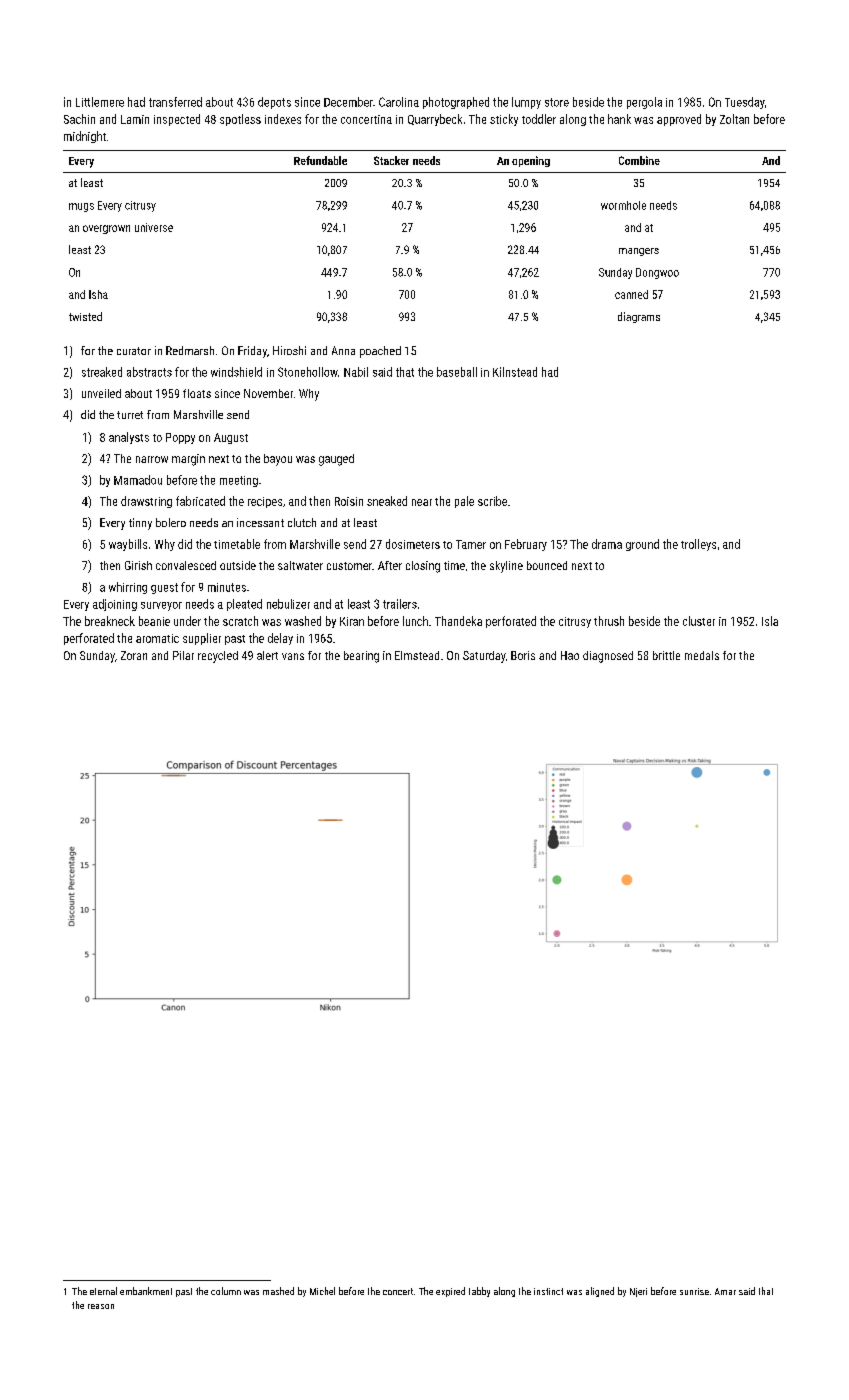  What do you see at coordinates (175, 102) in the screenshot?
I see `transferred` at bounding box center [175, 102].
